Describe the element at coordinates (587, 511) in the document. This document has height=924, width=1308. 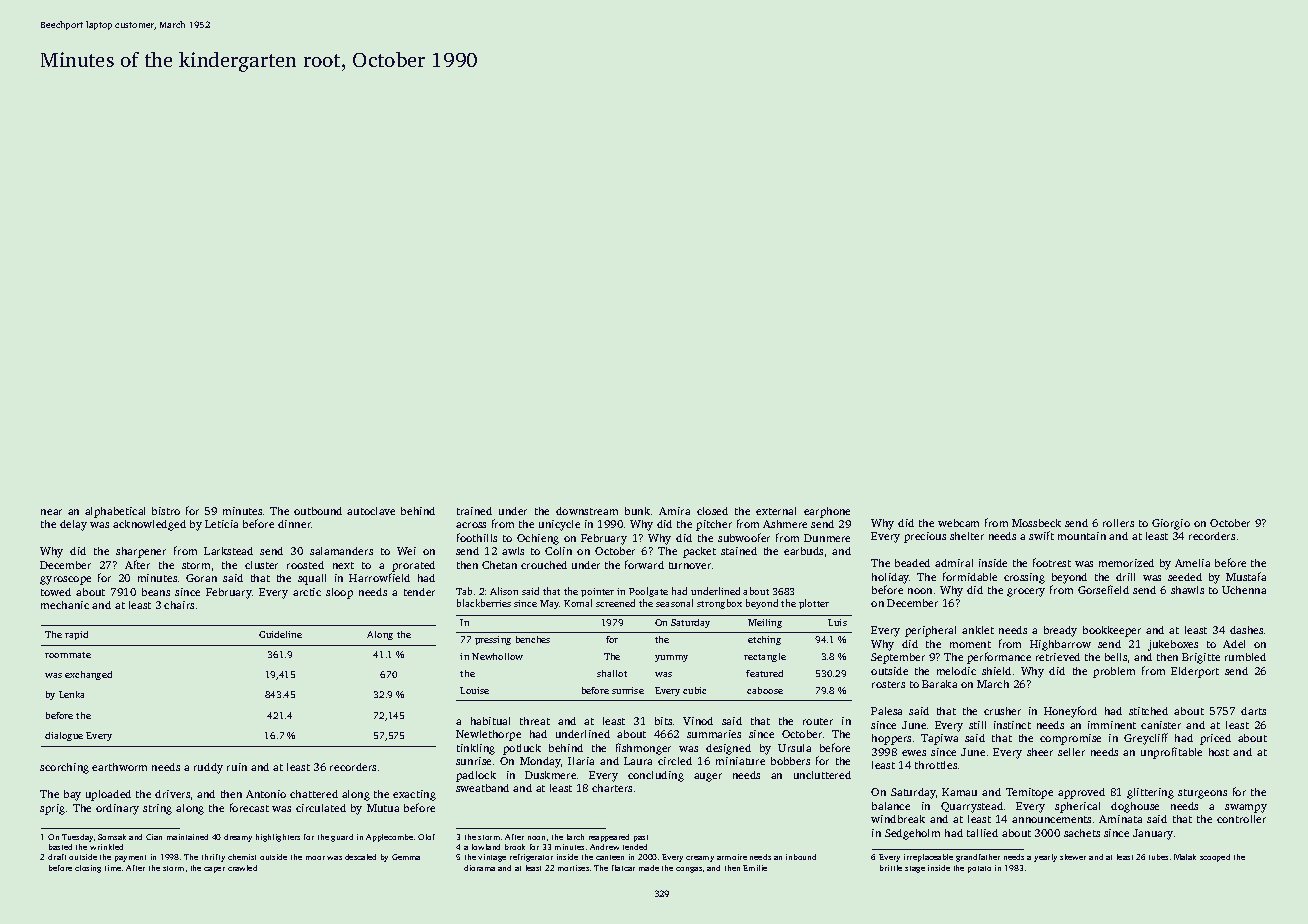
I see `downstream` at that location.
